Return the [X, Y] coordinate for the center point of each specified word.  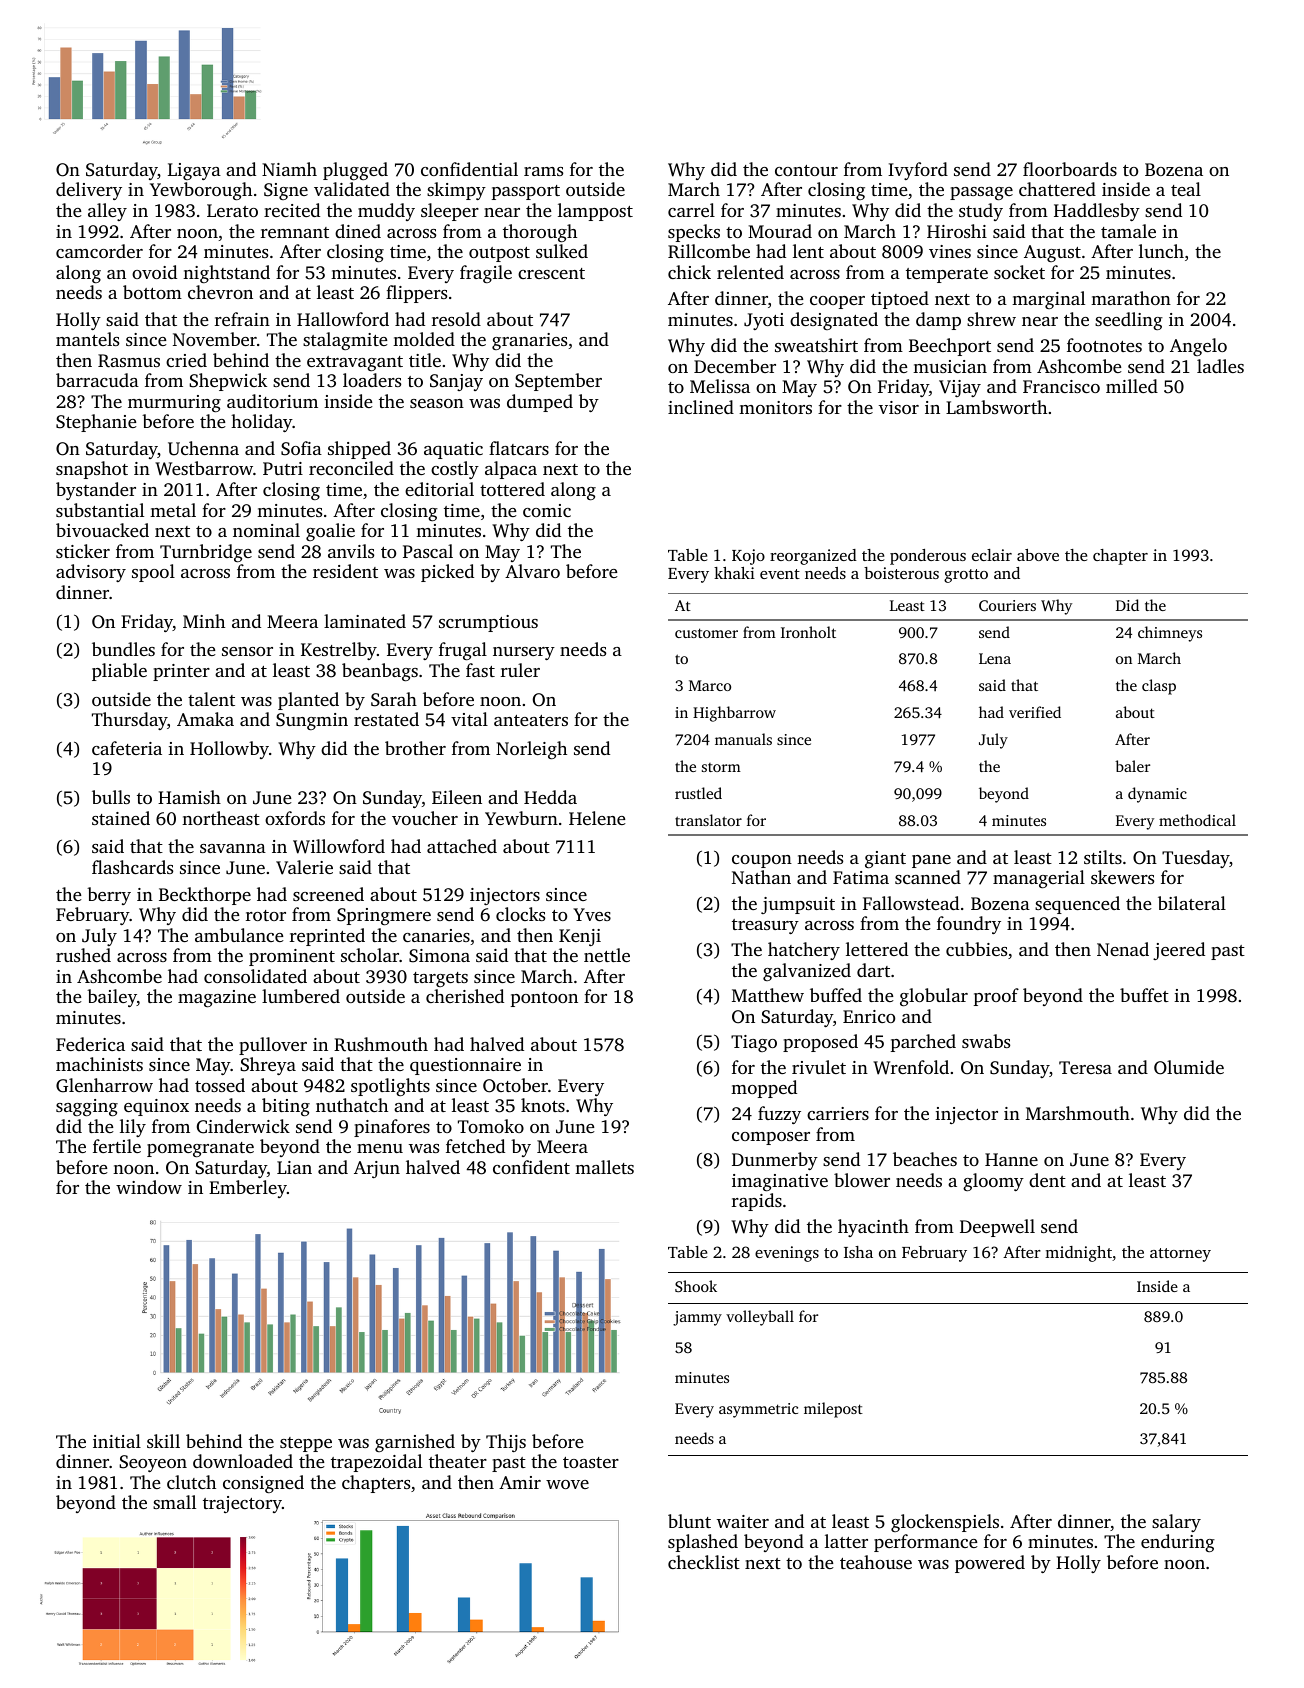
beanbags [380, 672]
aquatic [453, 450]
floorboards [1070, 169]
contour [806, 170]
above [1038, 555]
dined [358, 231]
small [174, 1502]
